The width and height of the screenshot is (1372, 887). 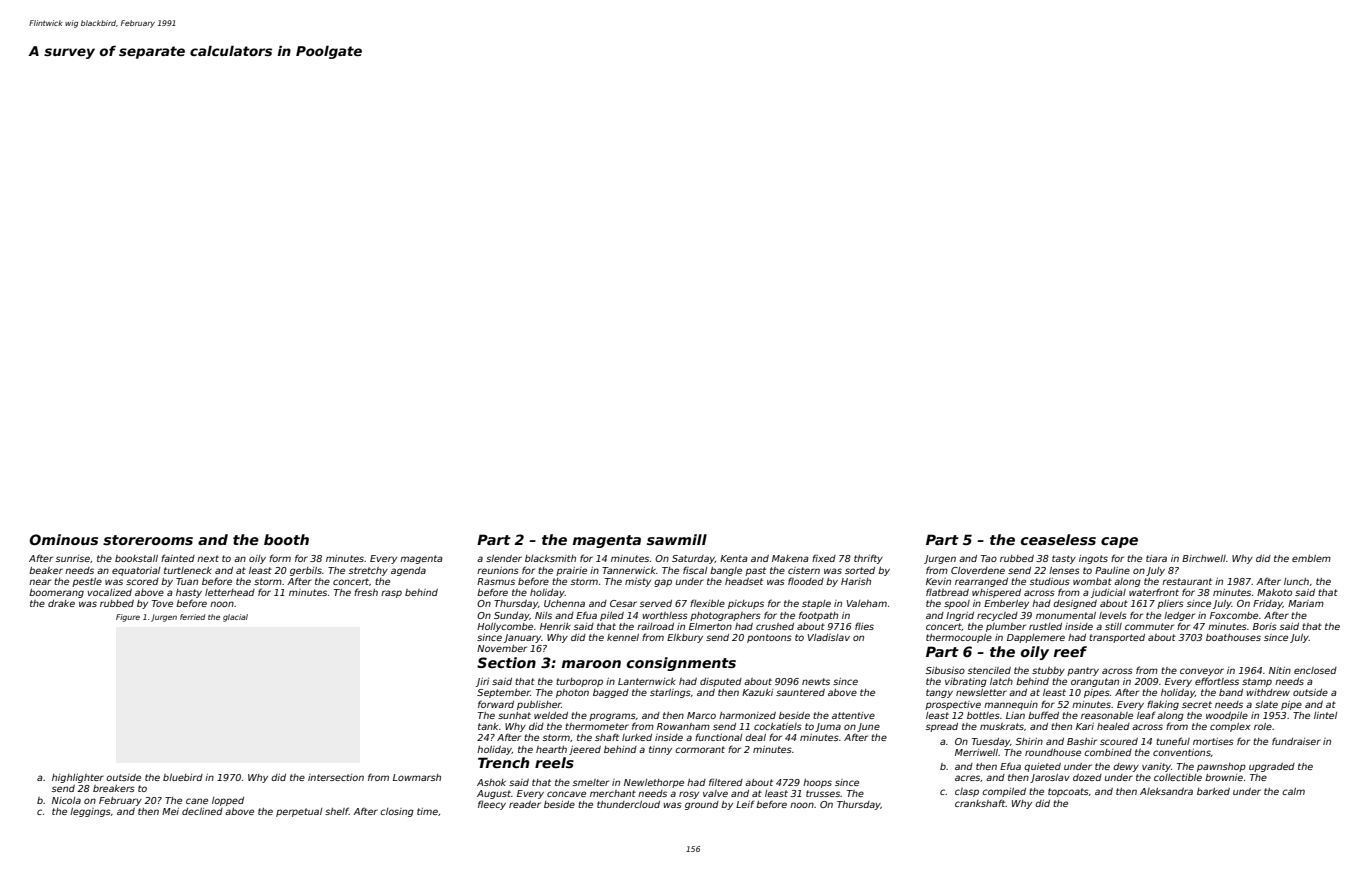 I want to click on closing, so click(x=397, y=812).
